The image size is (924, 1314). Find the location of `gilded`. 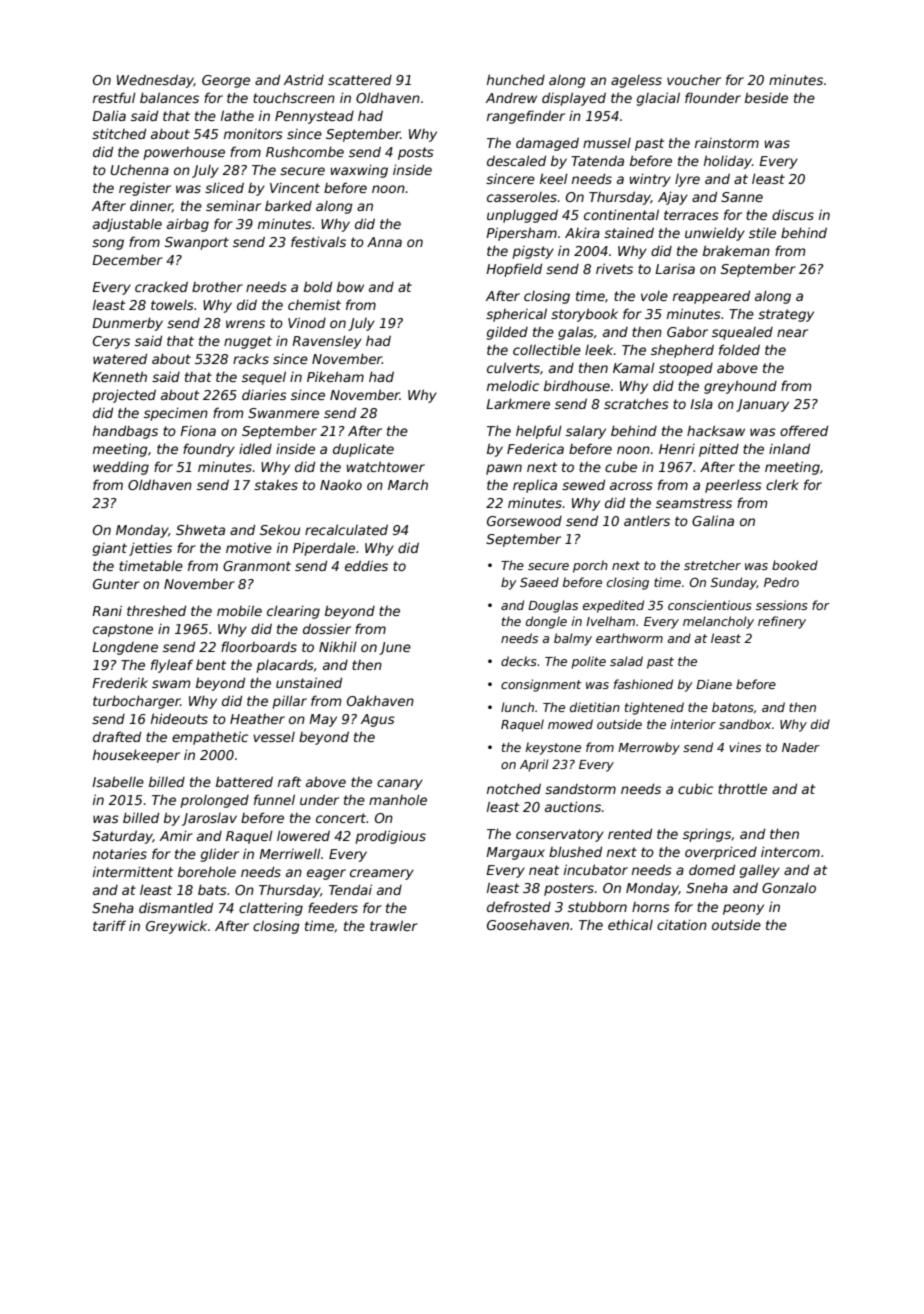

gilded is located at coordinates (507, 333).
